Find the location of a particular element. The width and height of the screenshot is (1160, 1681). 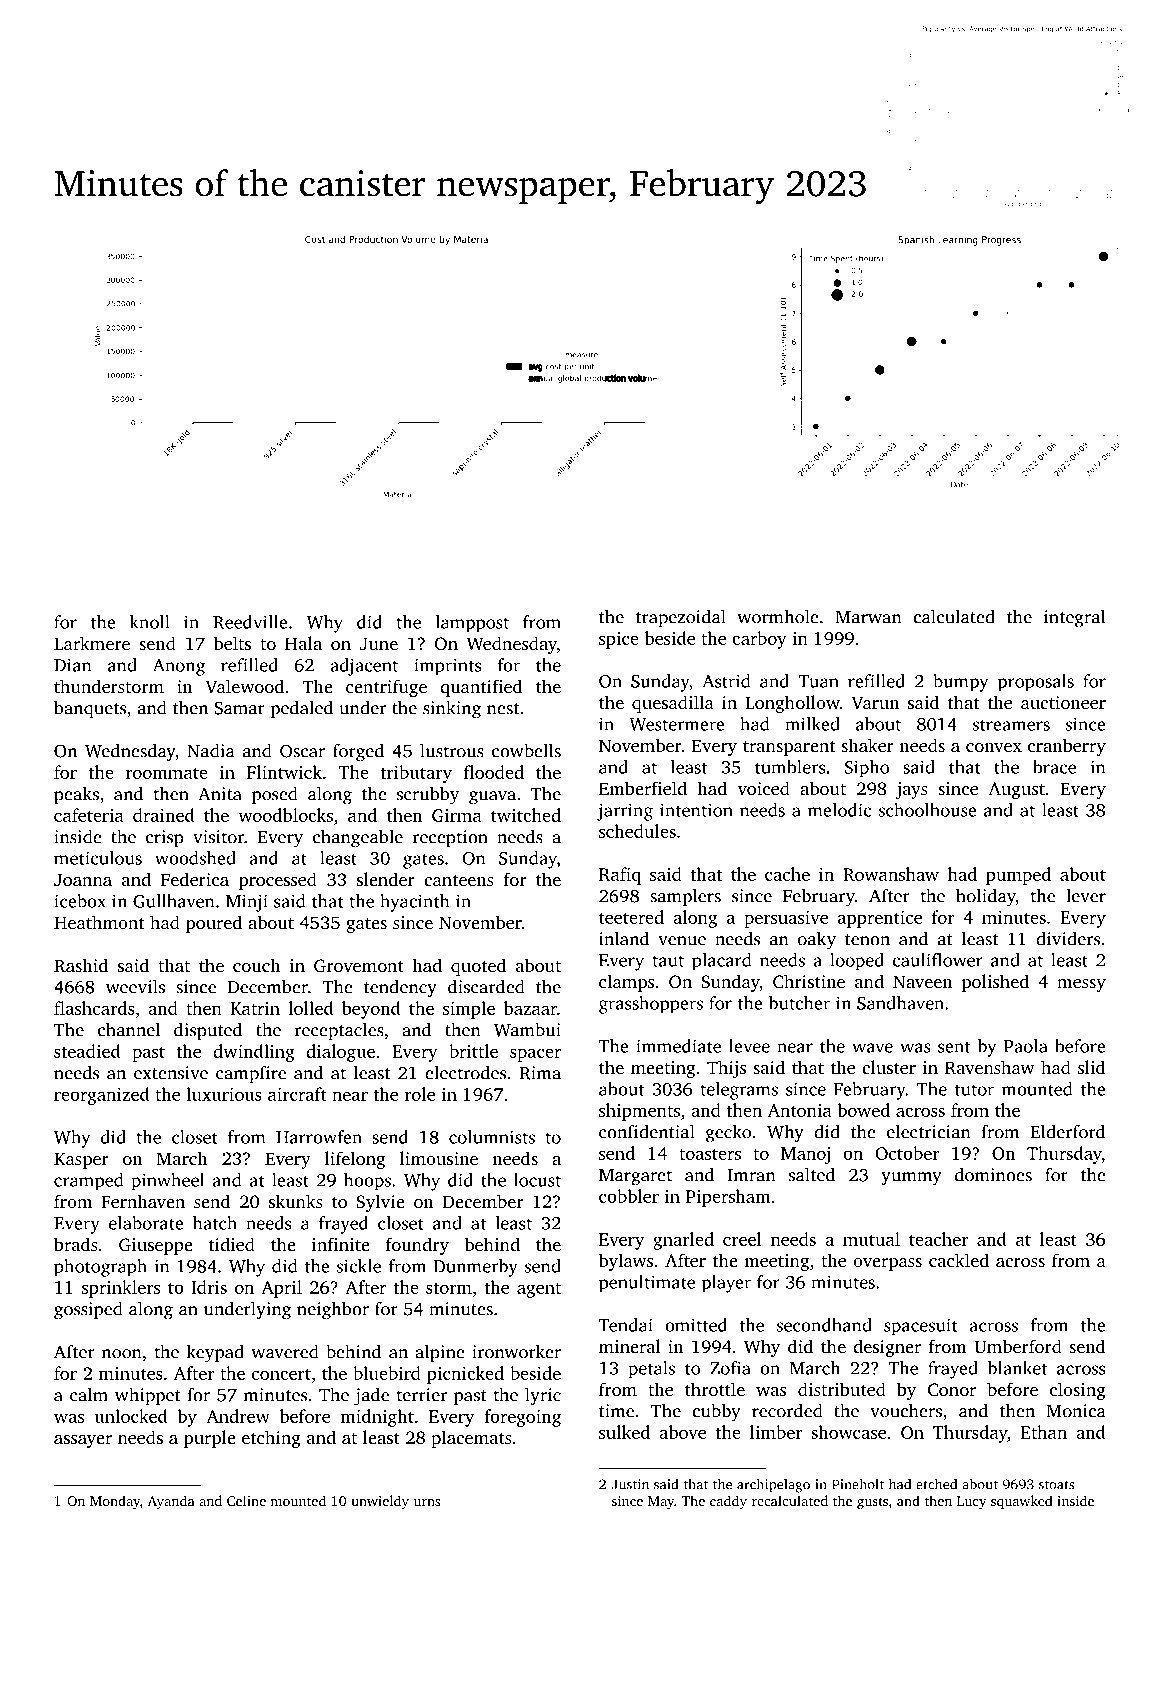

brace is located at coordinates (1054, 767).
